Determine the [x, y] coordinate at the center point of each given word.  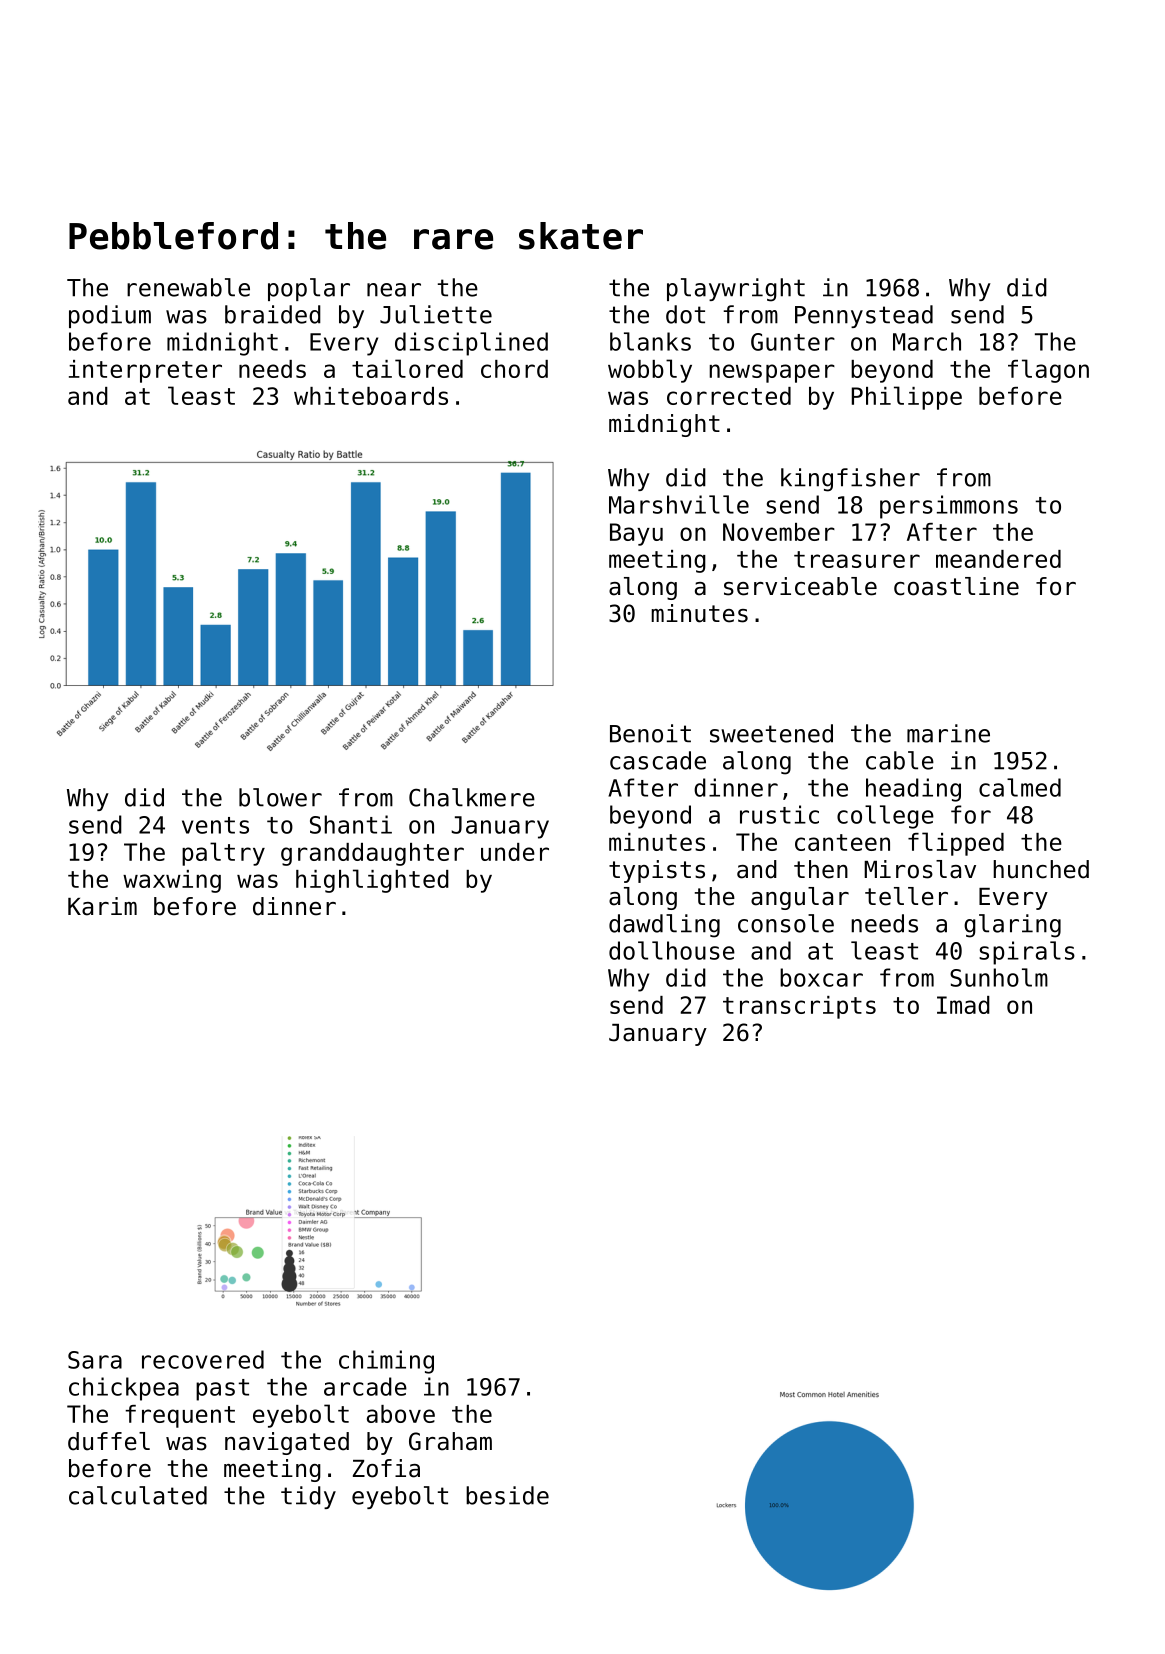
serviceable [800, 586]
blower [280, 797]
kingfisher [850, 480]
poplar [309, 289]
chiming [386, 1362]
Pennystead [864, 316]
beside [507, 1495]
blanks [650, 341]
